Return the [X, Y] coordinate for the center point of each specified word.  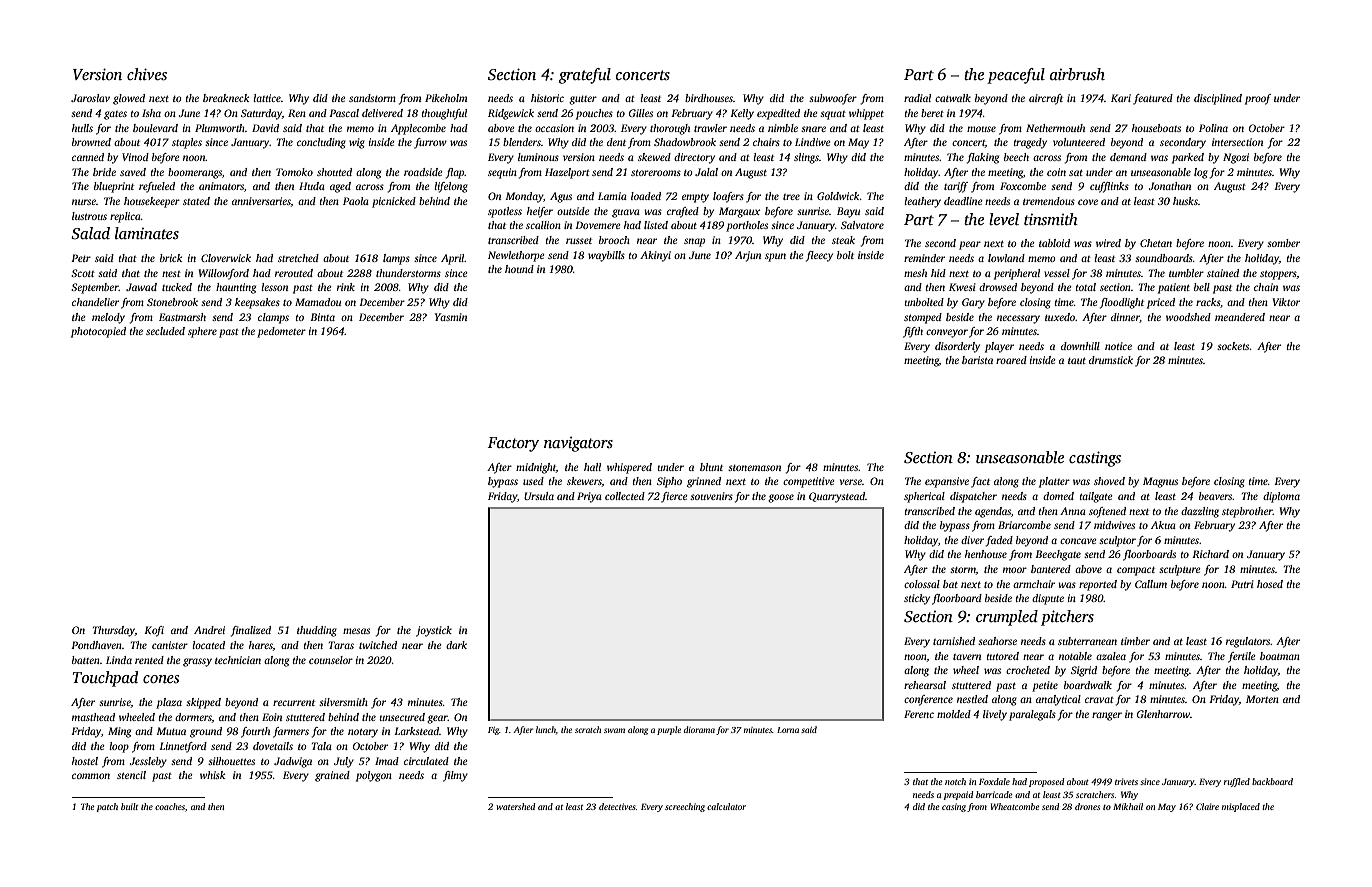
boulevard [155, 128]
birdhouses [709, 98]
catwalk [953, 98]
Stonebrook [172, 302]
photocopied [98, 332]
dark [456, 645]
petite [1045, 686]
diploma [1281, 497]
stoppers [1278, 275]
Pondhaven [96, 645]
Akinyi [655, 256]
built [129, 806]
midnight [536, 468]
